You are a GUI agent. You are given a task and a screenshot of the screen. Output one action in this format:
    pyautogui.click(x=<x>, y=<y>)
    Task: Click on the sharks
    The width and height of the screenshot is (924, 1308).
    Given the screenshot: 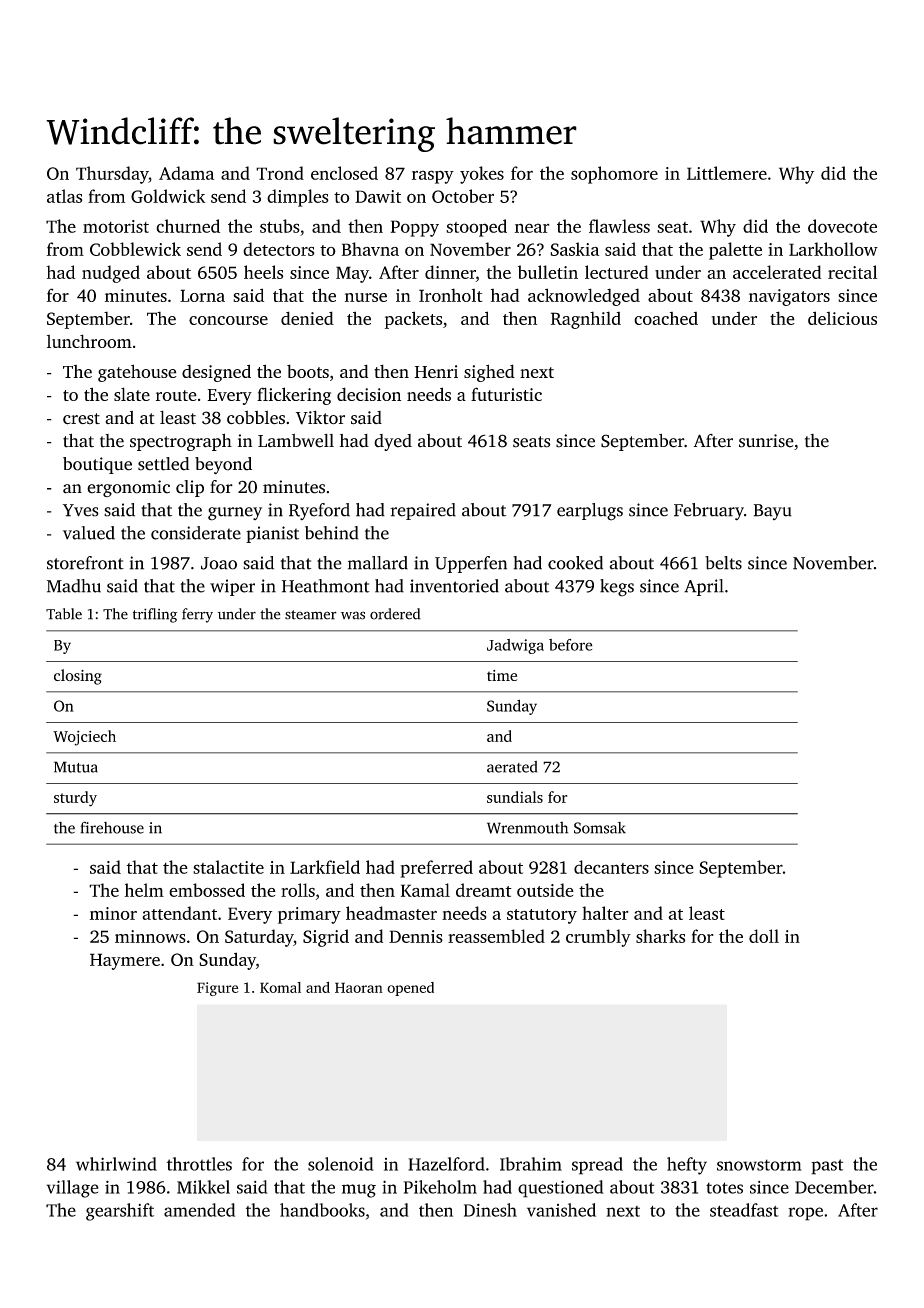 What is the action you would take?
    pyautogui.click(x=660, y=936)
